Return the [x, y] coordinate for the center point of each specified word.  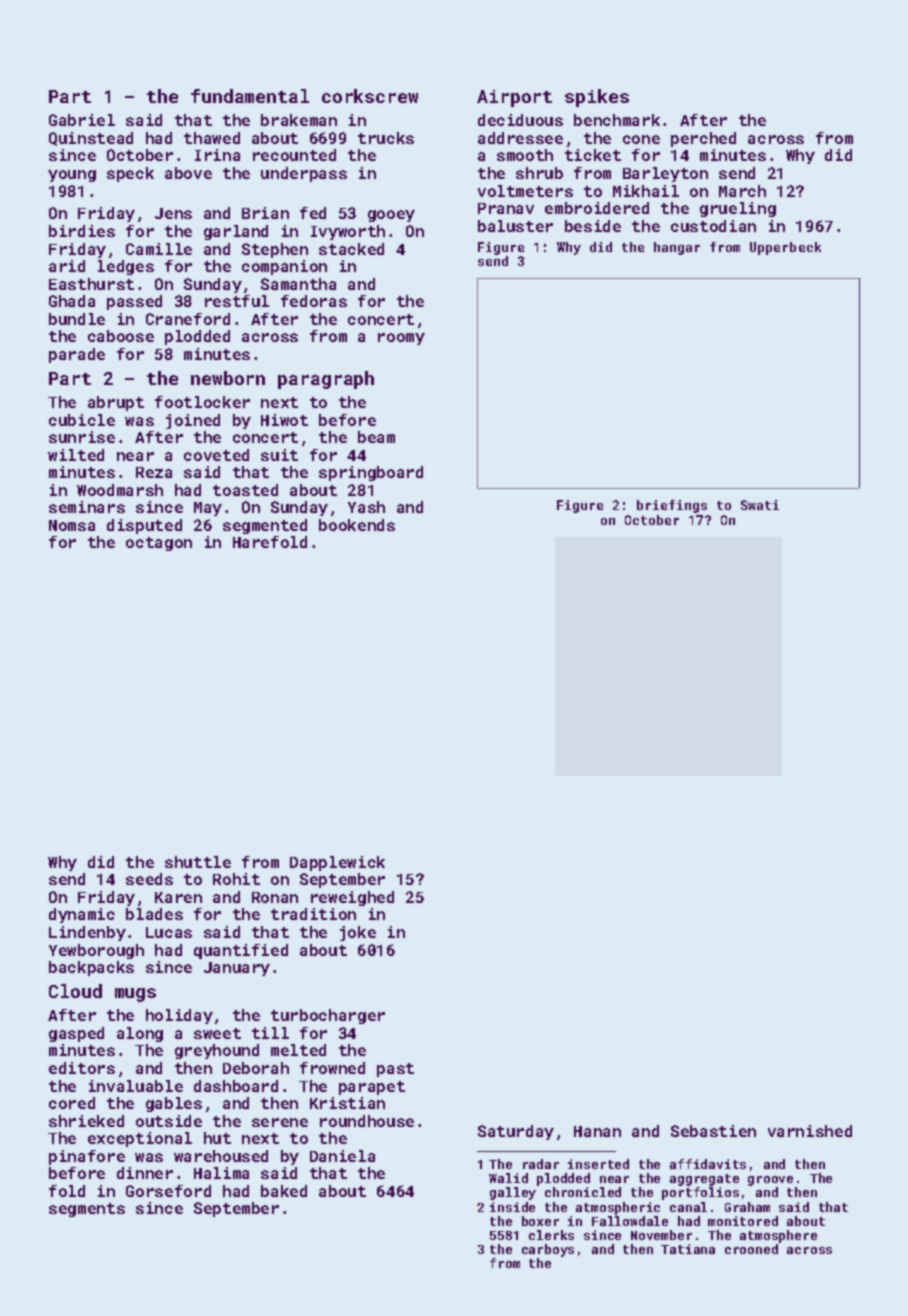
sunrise [82, 437]
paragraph [326, 380]
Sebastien [713, 1131]
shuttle [198, 862]
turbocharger [328, 1016]
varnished [810, 1131]
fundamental [250, 96]
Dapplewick [337, 863]
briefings [672, 506]
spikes [597, 98]
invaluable [136, 1086]
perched [703, 139]
